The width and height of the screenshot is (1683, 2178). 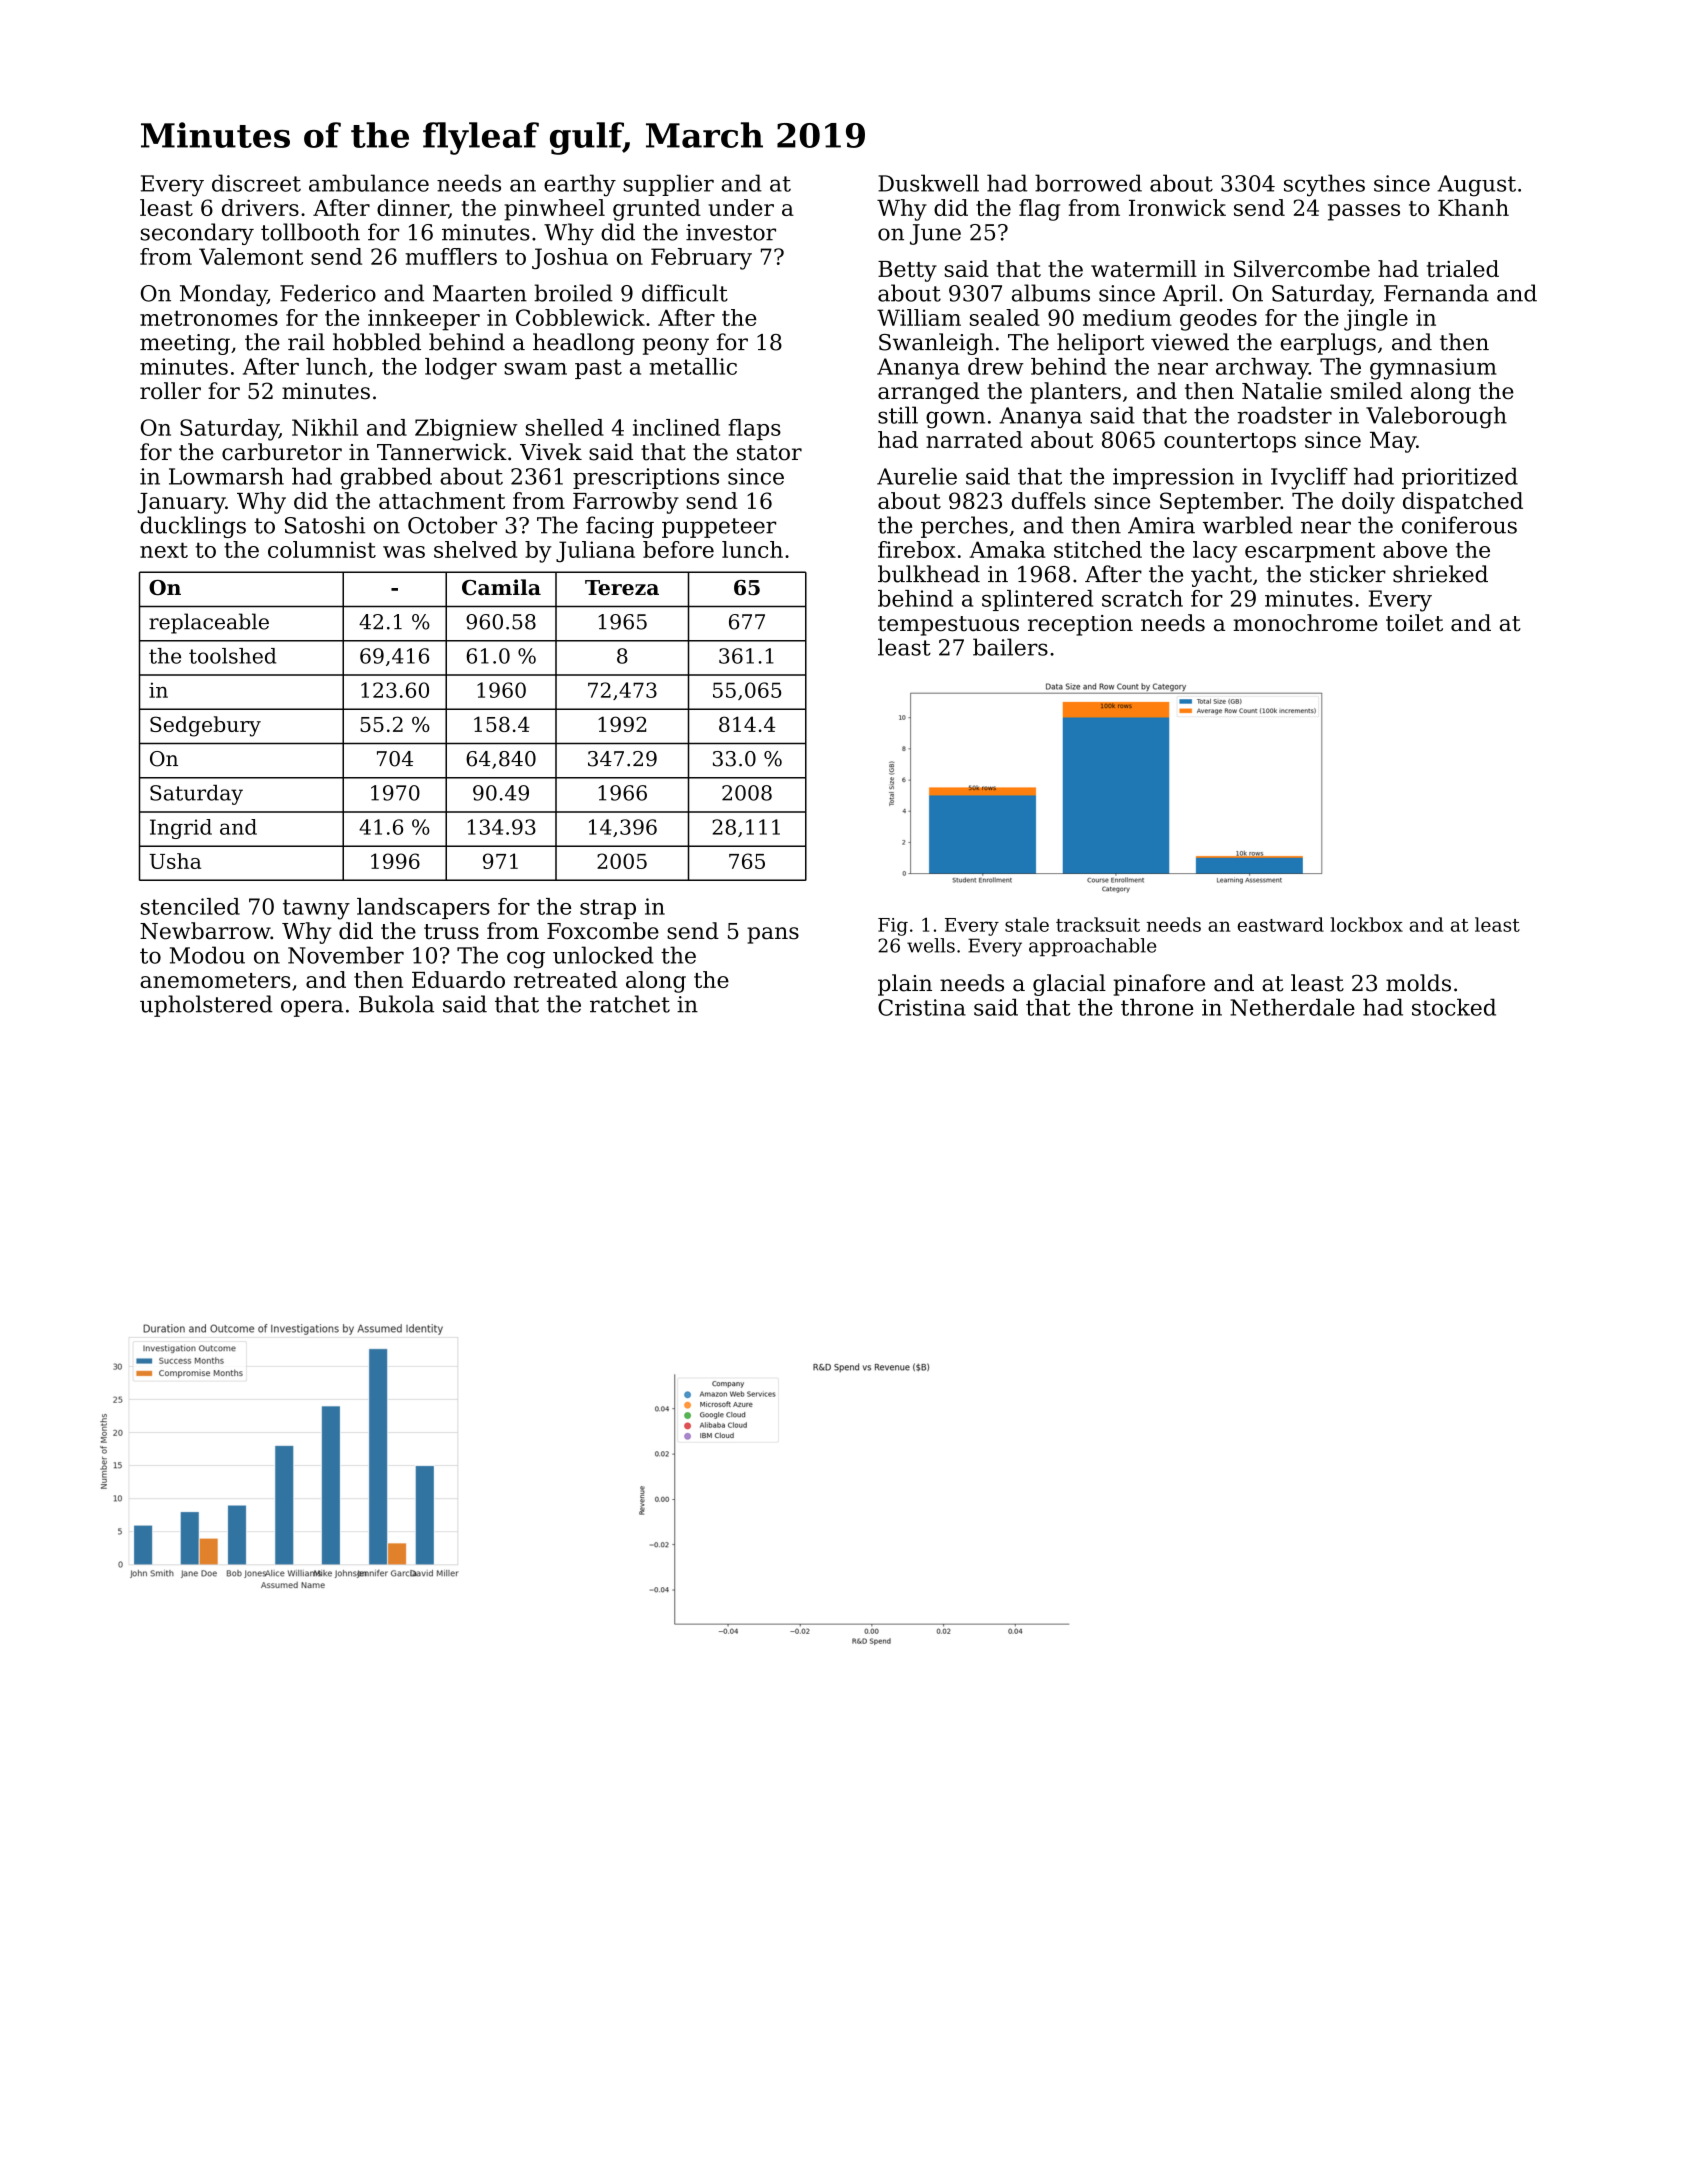 I want to click on Ironwick, so click(x=1177, y=207).
